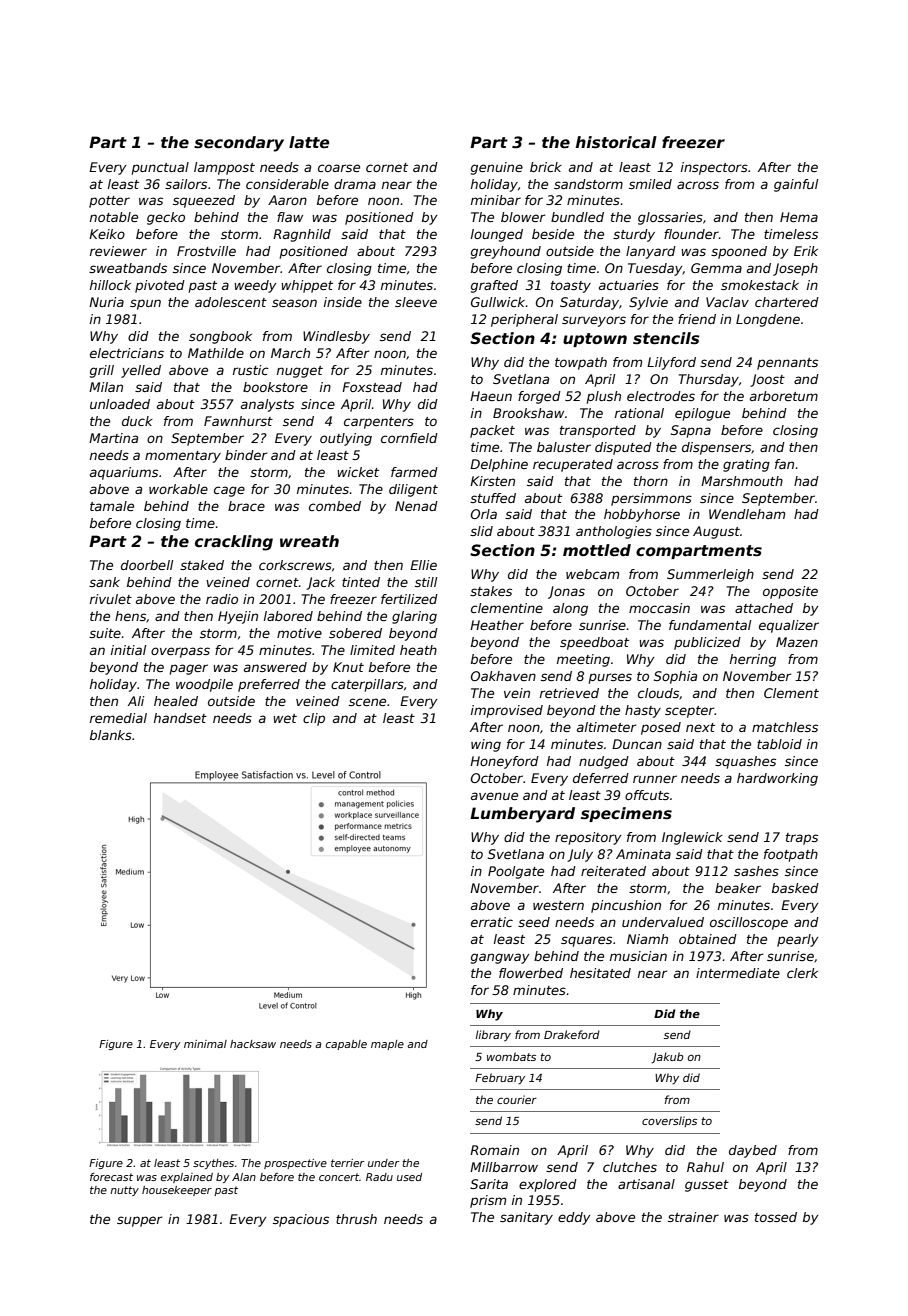  What do you see at coordinates (497, 168) in the image?
I see `genuine` at bounding box center [497, 168].
